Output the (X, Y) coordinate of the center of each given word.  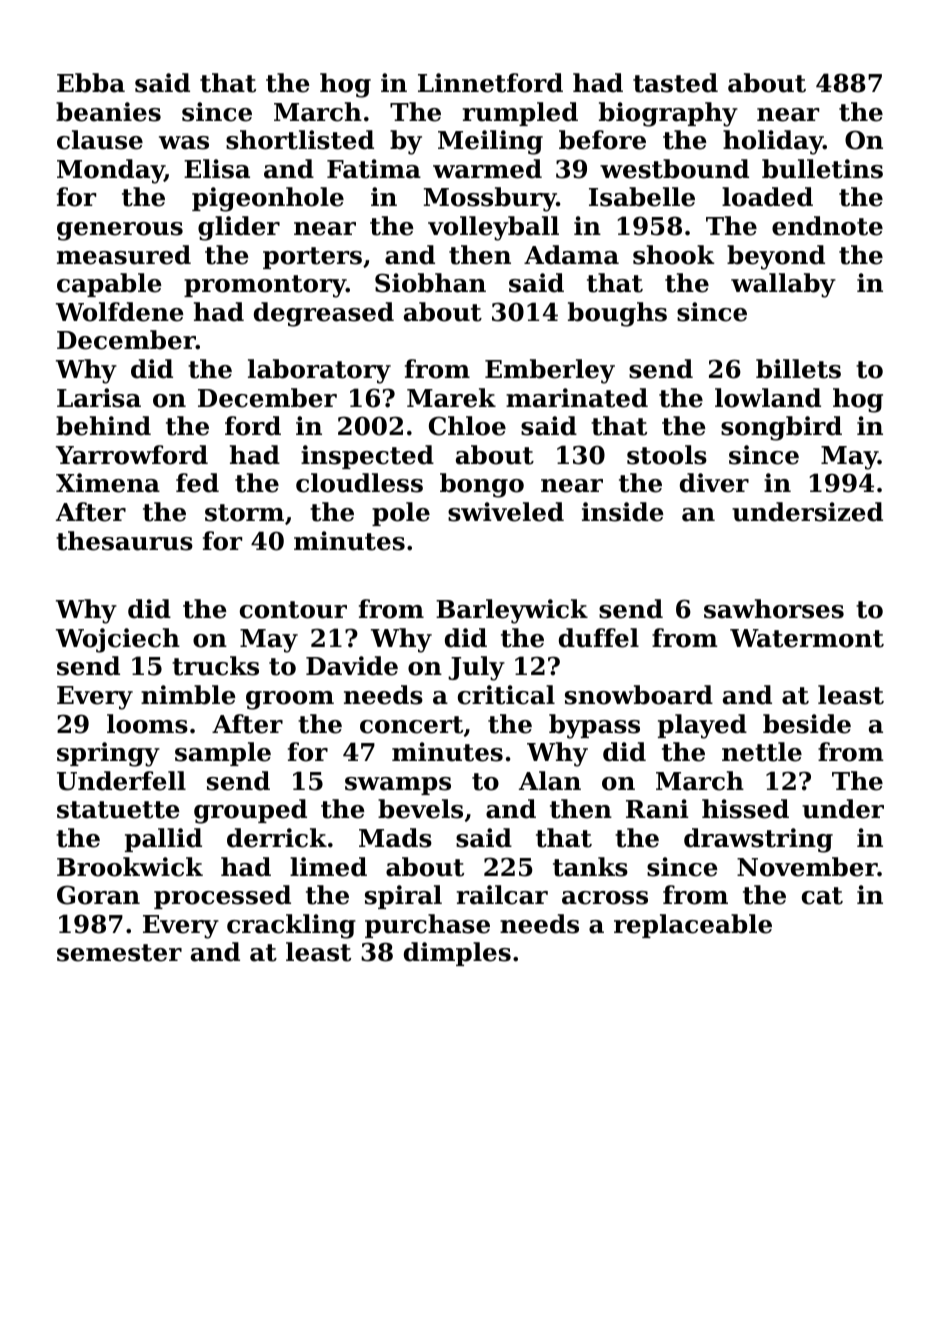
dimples (457, 954)
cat (822, 896)
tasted (675, 83)
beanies (108, 112)
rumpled (520, 114)
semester (119, 953)
